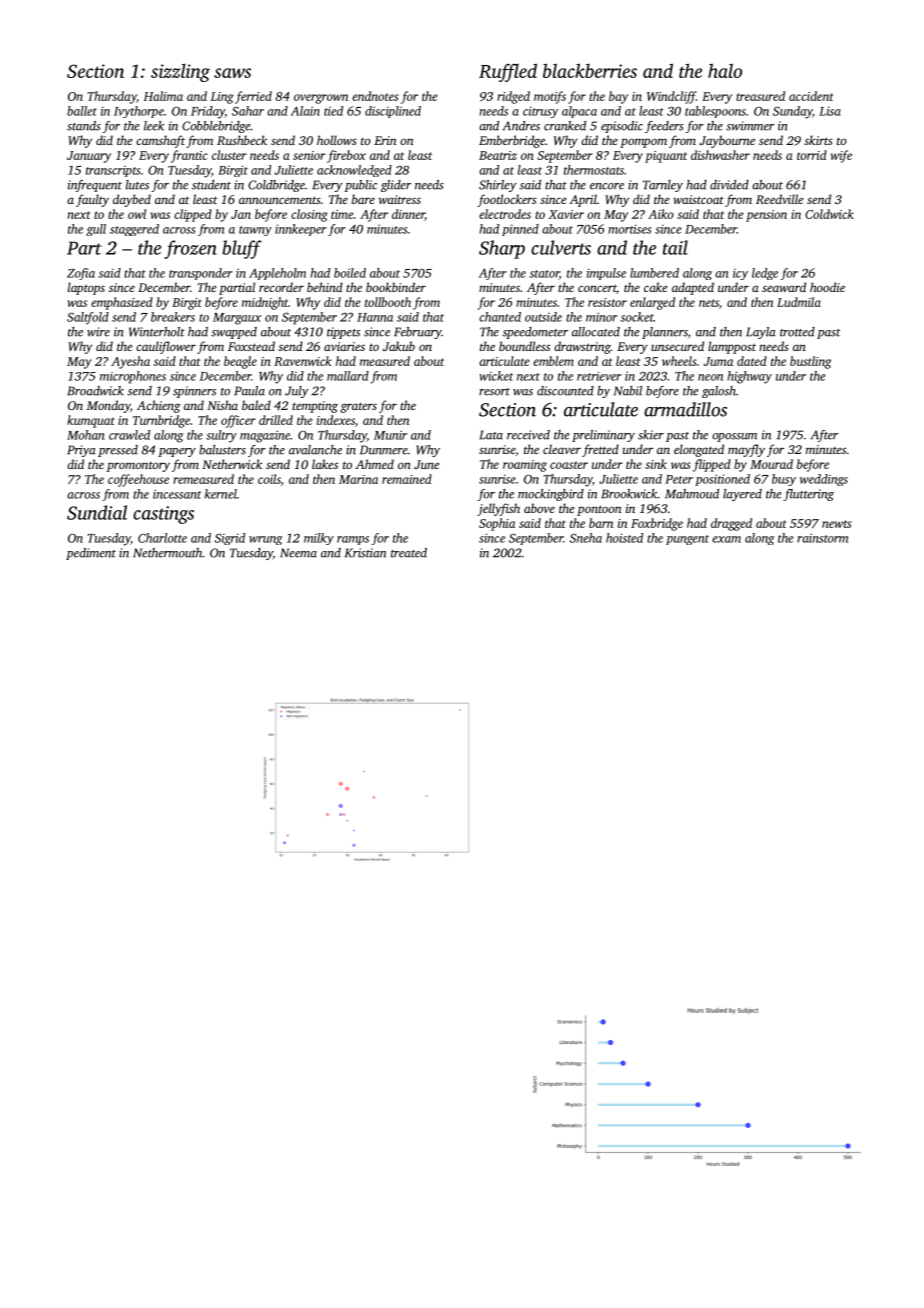 This image has height=1308, width=924. I want to click on dinner, so click(408, 215).
